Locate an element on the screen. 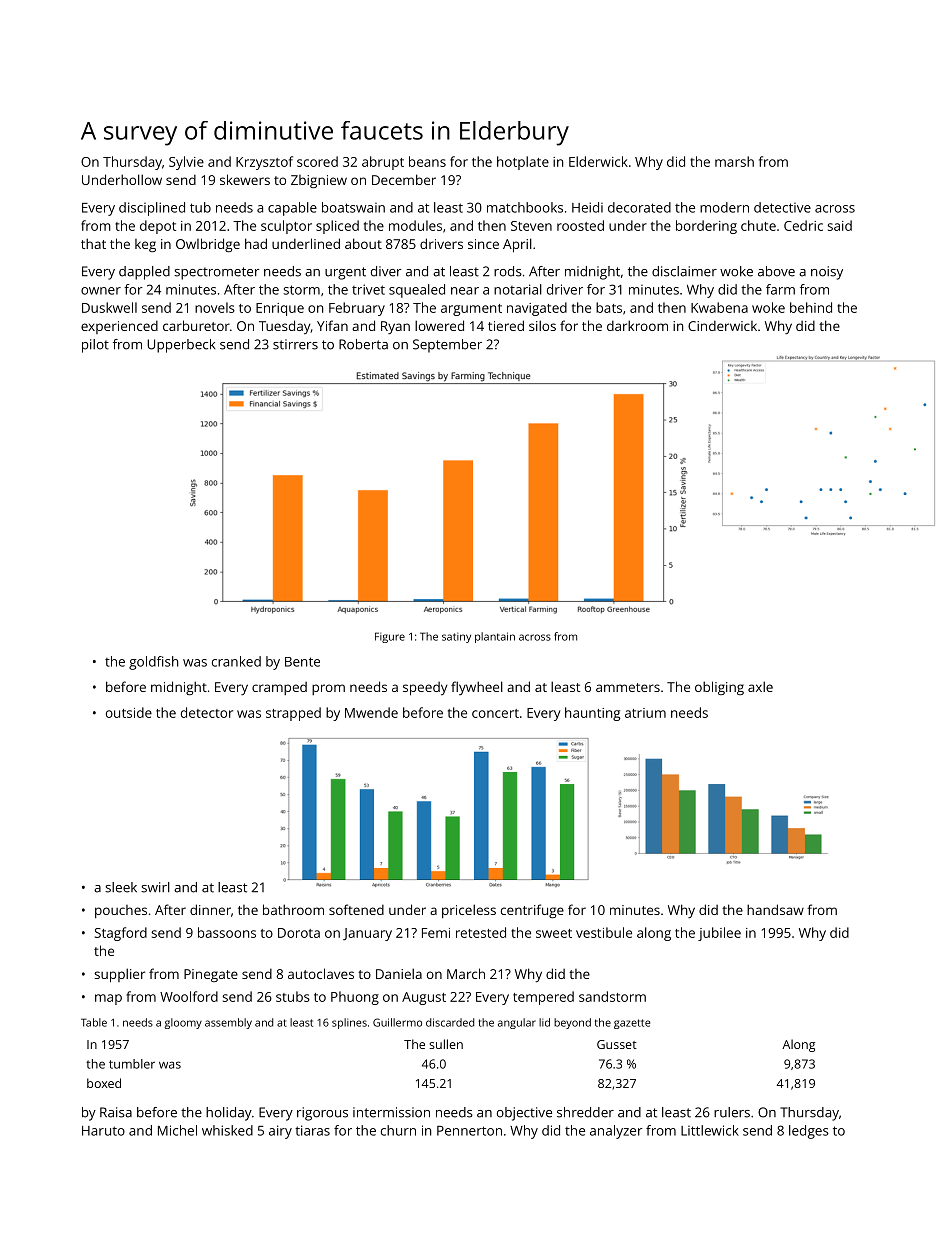 This screenshot has width=952, height=1233. centrifuge is located at coordinates (532, 911).
